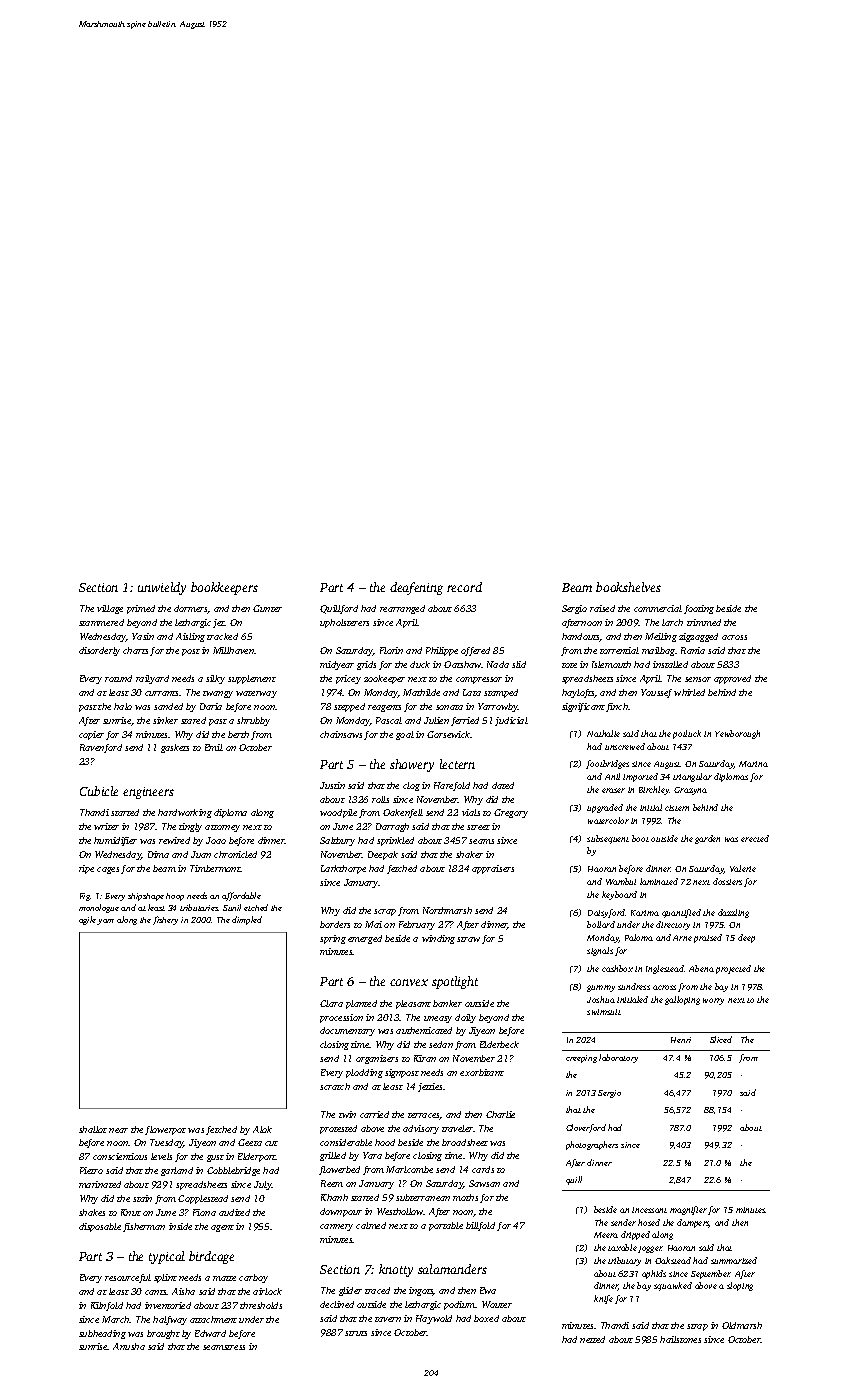 The image size is (849, 1400). What do you see at coordinates (486, 1318) in the image?
I see `boxed` at bounding box center [486, 1318].
